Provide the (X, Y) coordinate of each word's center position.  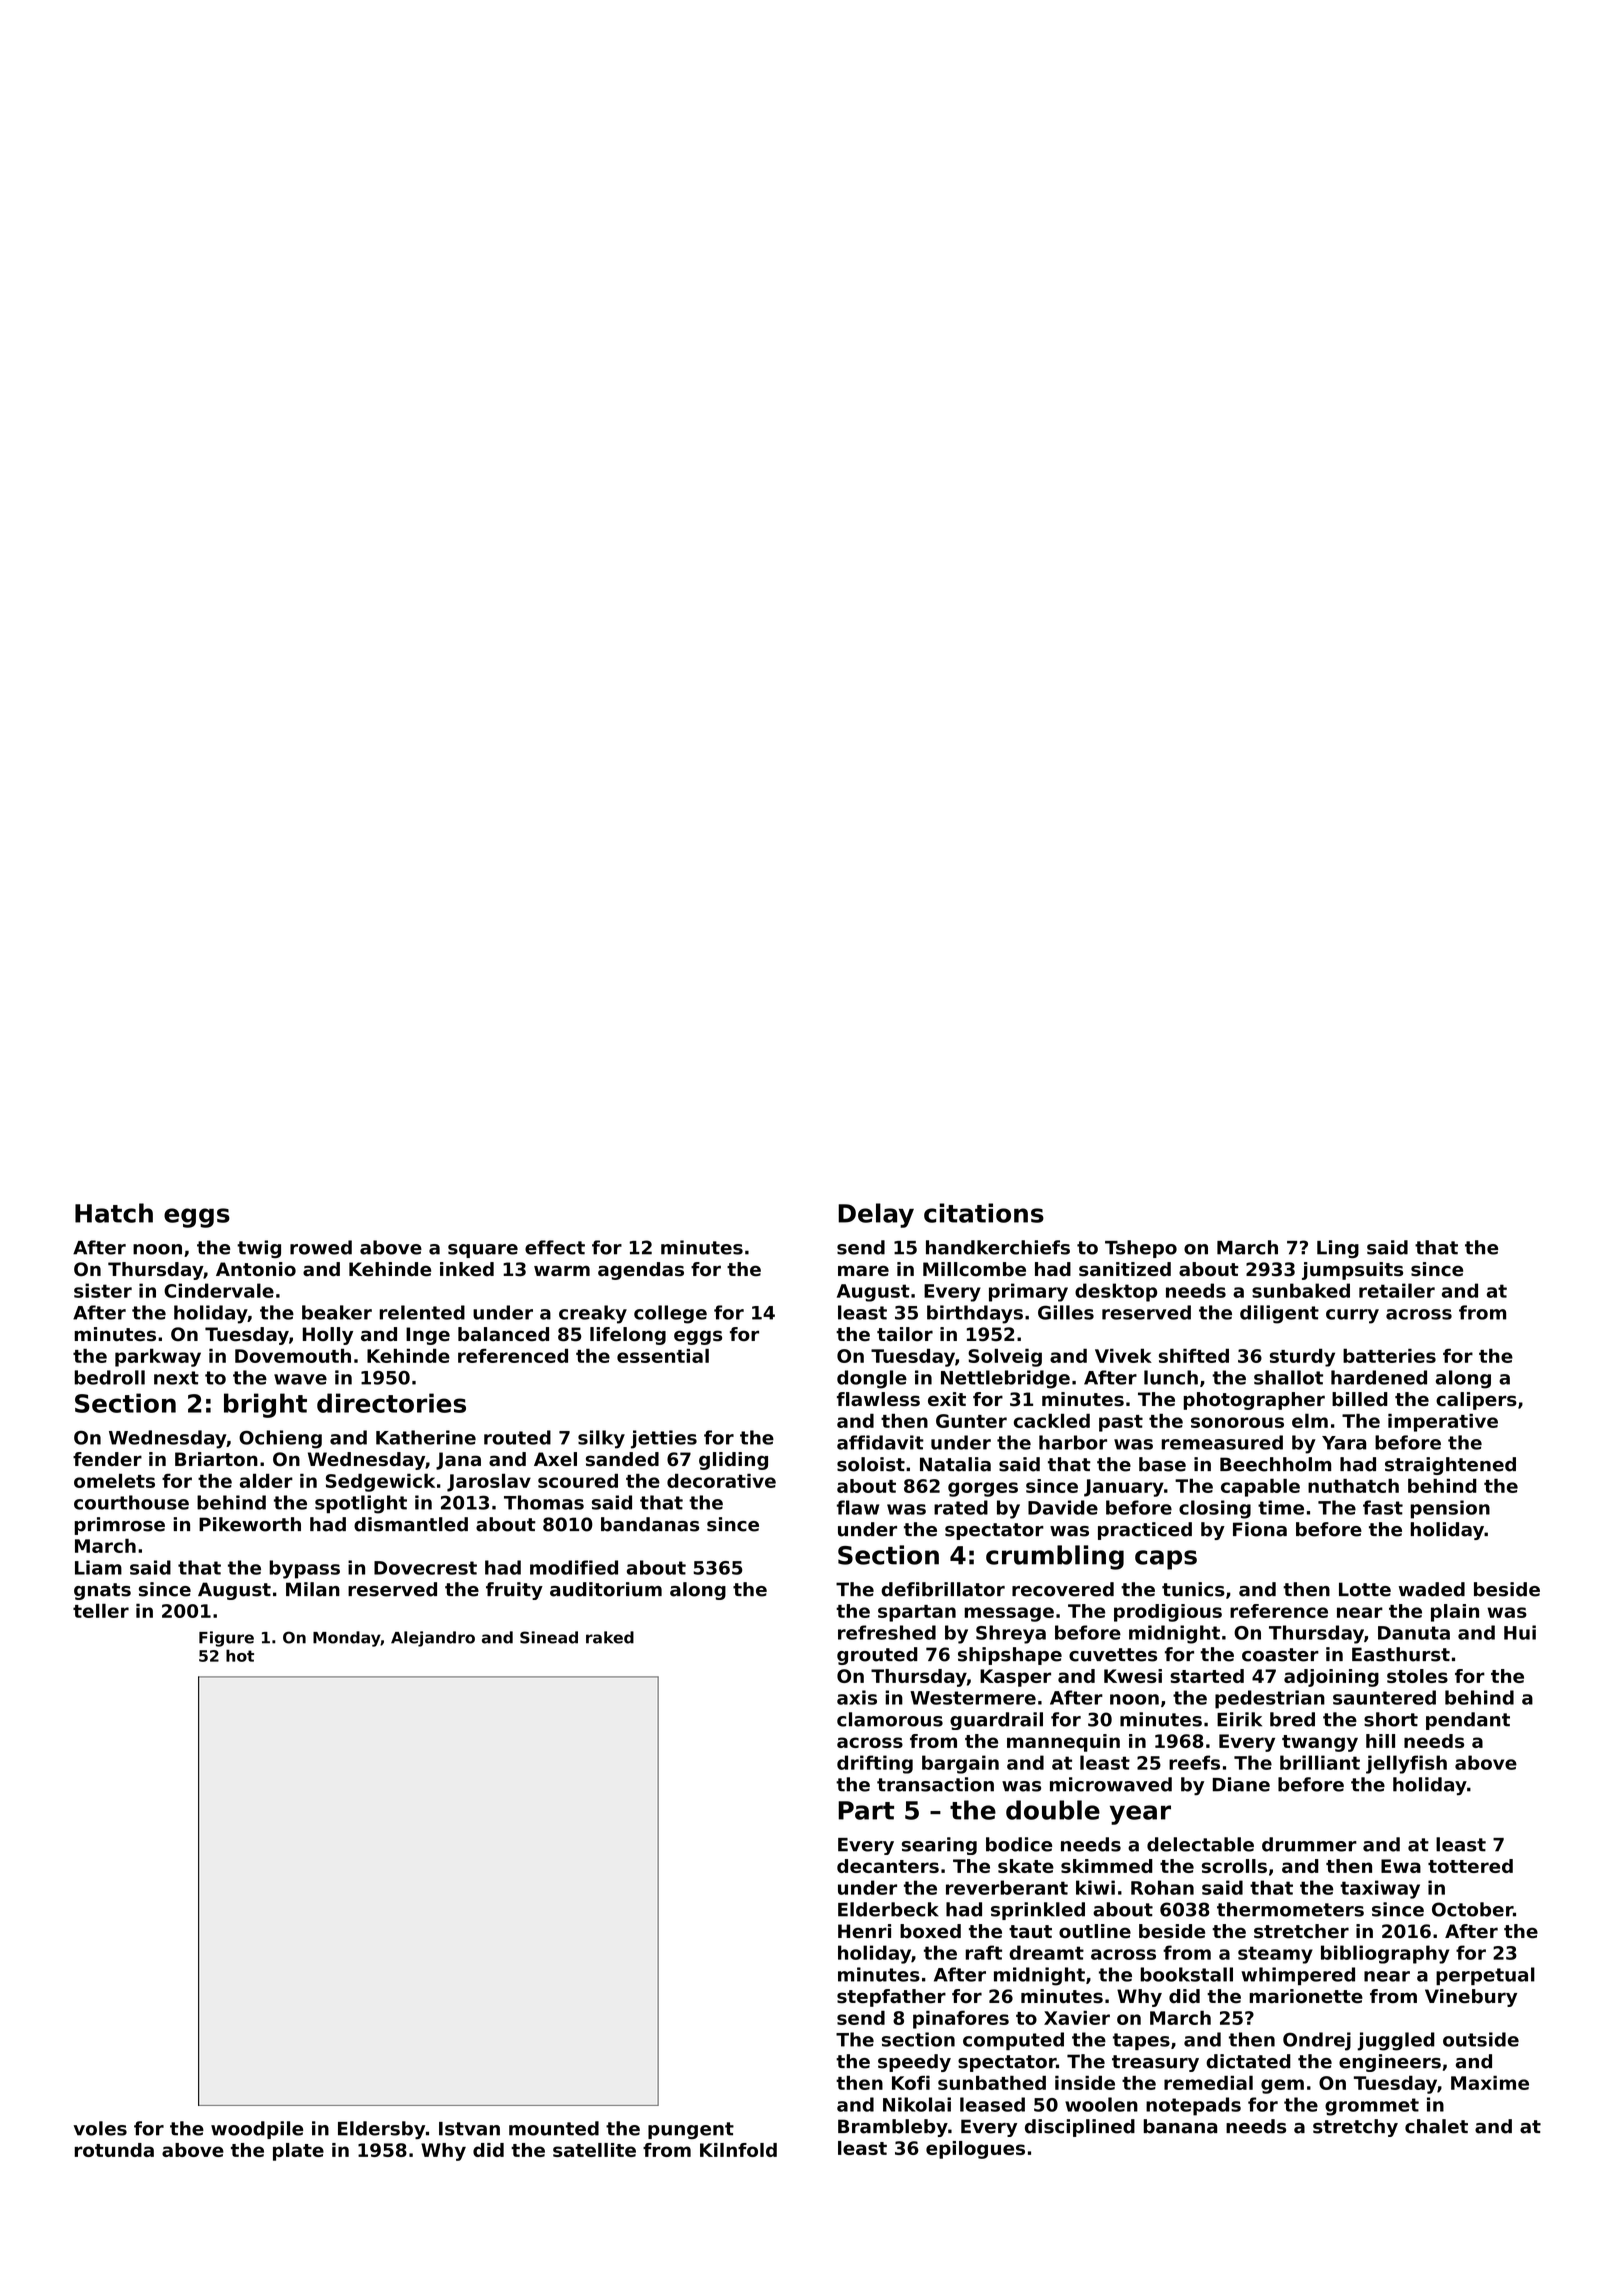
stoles (1417, 1676)
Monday (347, 1639)
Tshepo (1141, 1249)
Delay (876, 1215)
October (1472, 1909)
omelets (114, 1481)
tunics (1193, 1589)
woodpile (257, 2130)
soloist (871, 1464)
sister (103, 1290)
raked (610, 1637)
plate (298, 2152)
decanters (888, 1866)
